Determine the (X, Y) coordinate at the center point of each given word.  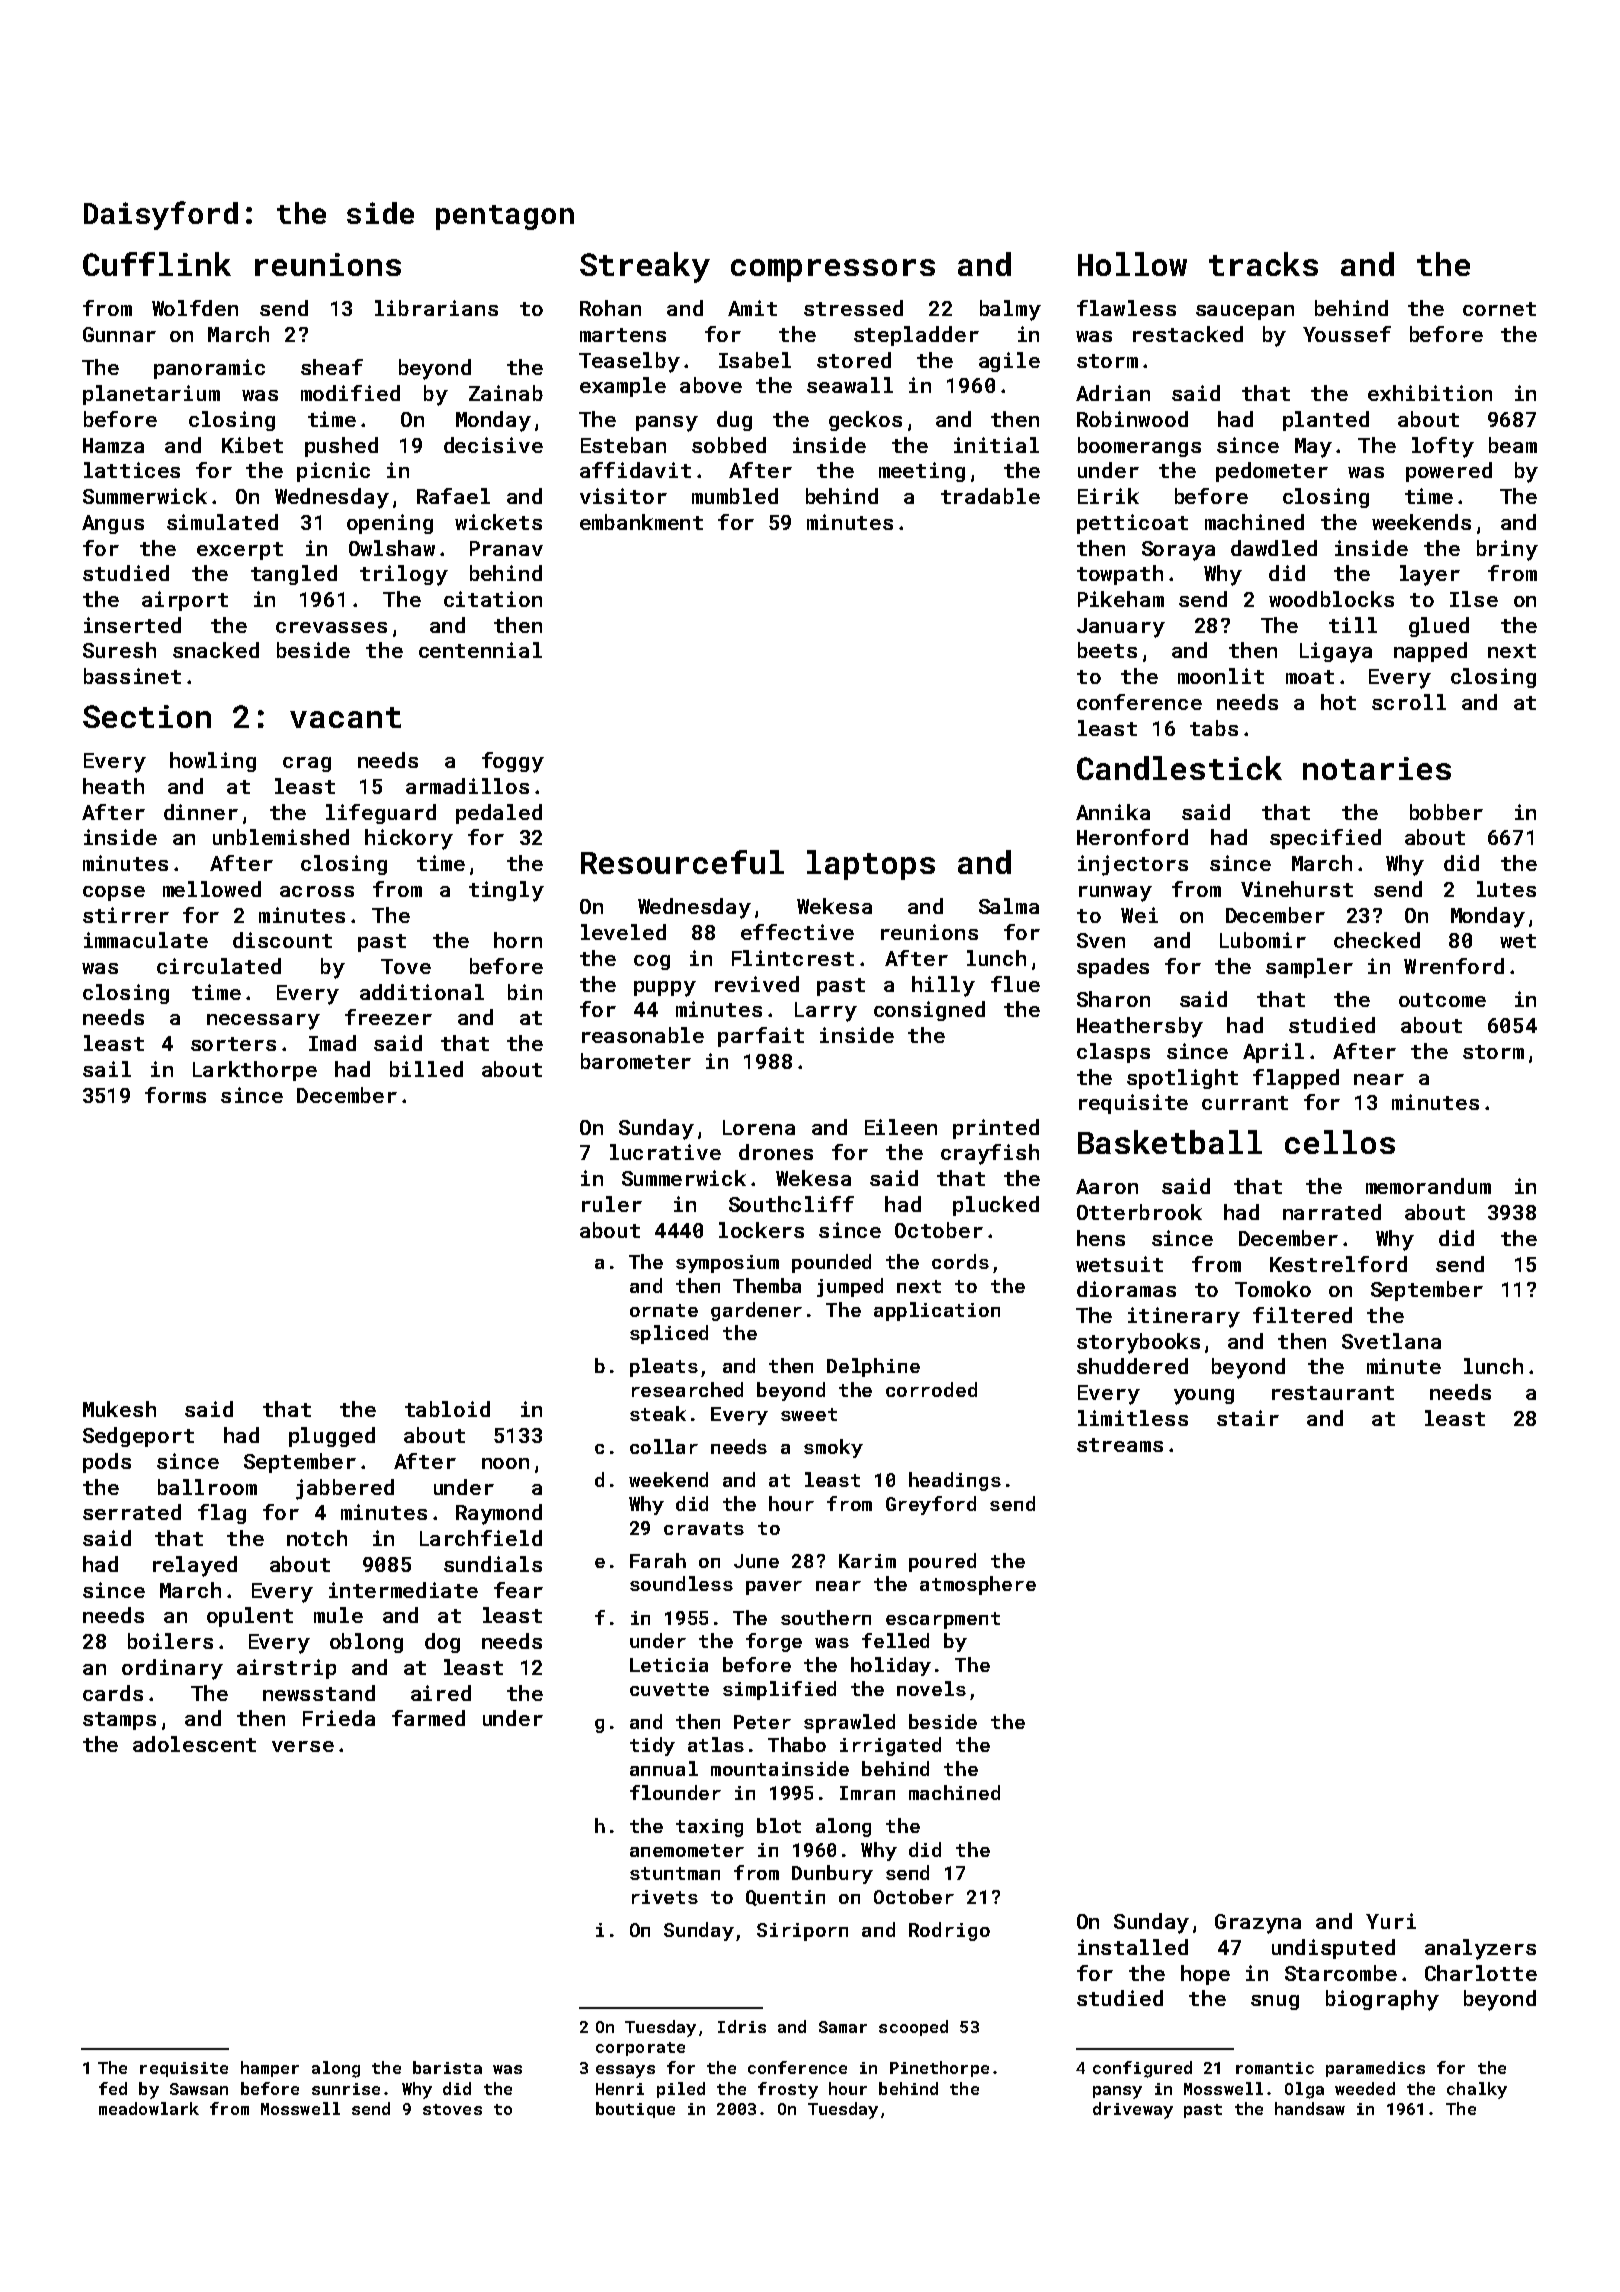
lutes (1506, 889)
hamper (270, 2069)
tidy (652, 1746)
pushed (341, 447)
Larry (826, 1012)
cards (113, 1693)
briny (1507, 550)
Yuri (1391, 1921)
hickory (409, 839)
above (711, 385)
